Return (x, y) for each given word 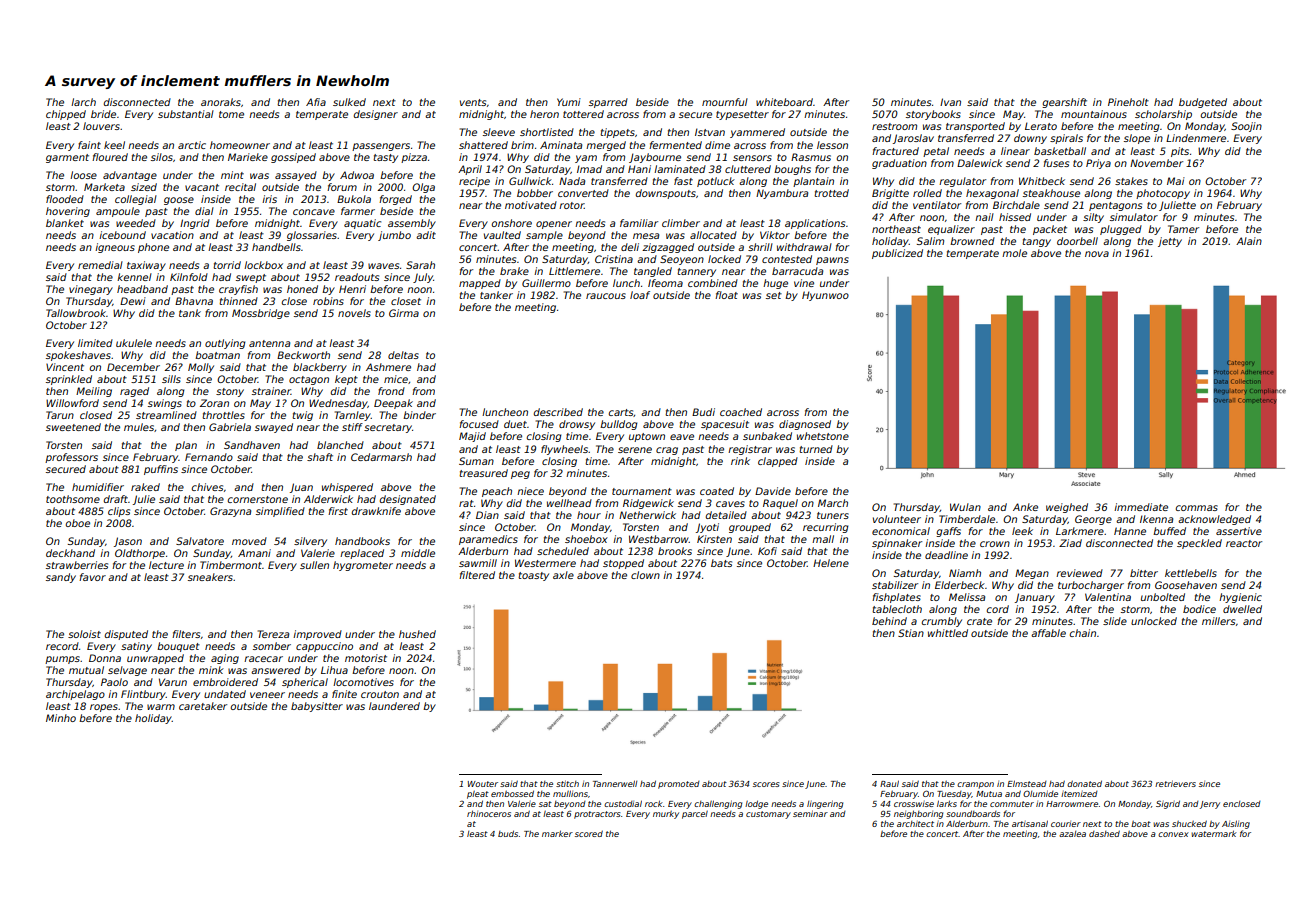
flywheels (565, 450)
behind (889, 621)
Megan (1032, 574)
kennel (134, 277)
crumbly (942, 622)
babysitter (317, 707)
